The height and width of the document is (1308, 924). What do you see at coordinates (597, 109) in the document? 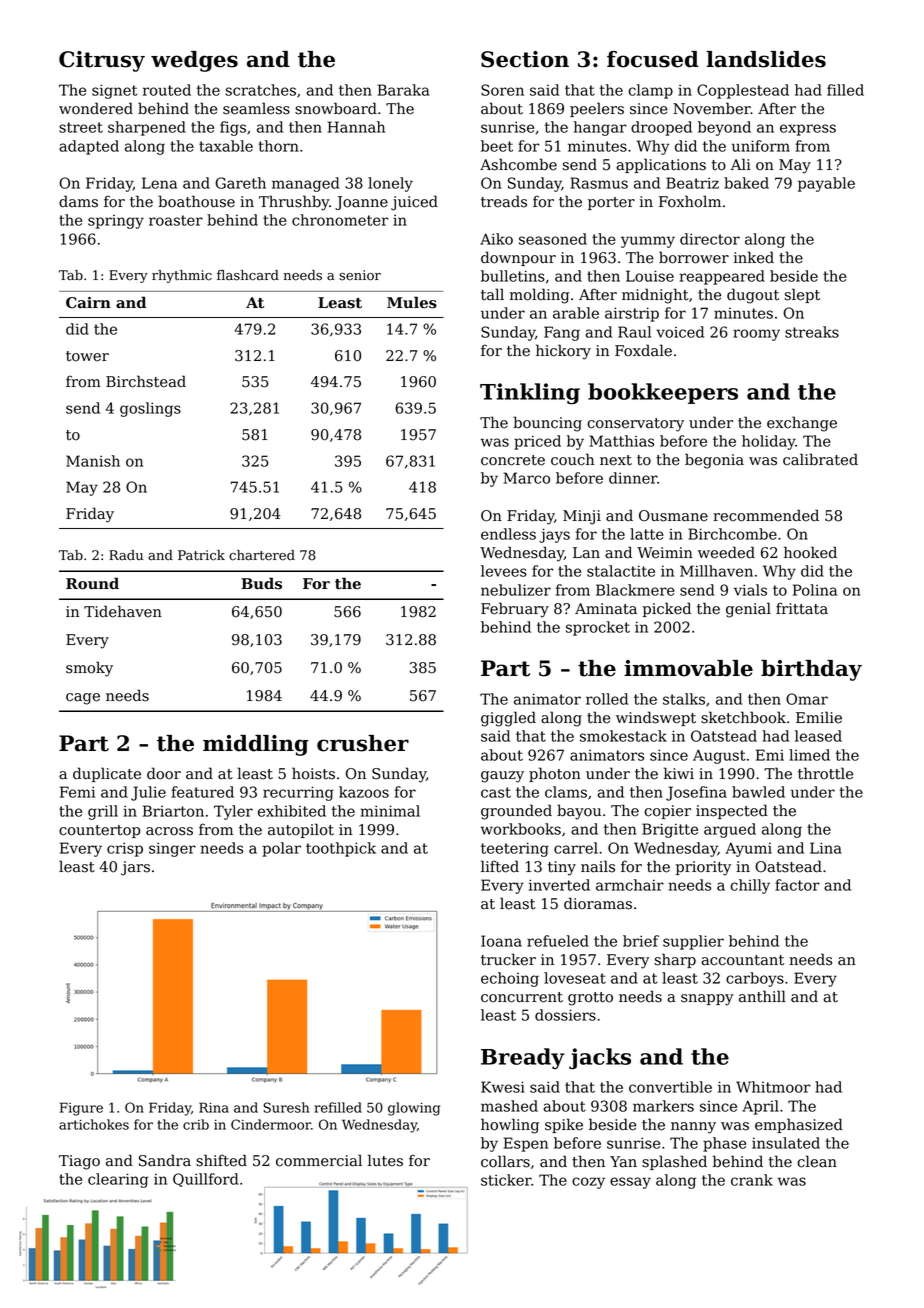
I see `peelers` at bounding box center [597, 109].
